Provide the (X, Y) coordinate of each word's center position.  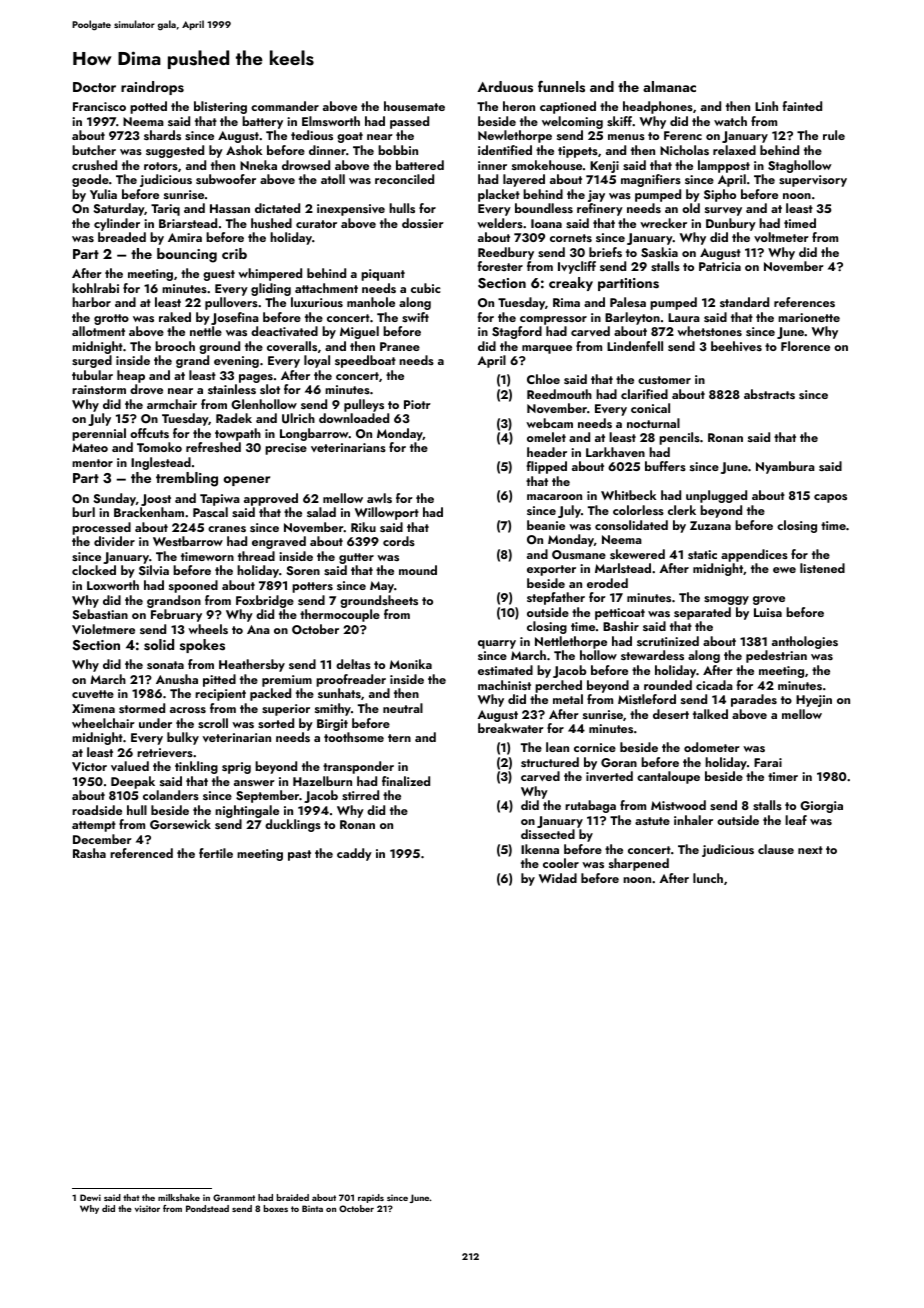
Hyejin (814, 701)
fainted (802, 106)
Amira (185, 237)
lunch (708, 878)
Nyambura (785, 467)
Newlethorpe (515, 136)
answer (254, 783)
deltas (353, 664)
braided (293, 1197)
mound (418, 570)
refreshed (213, 447)
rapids (371, 1198)
